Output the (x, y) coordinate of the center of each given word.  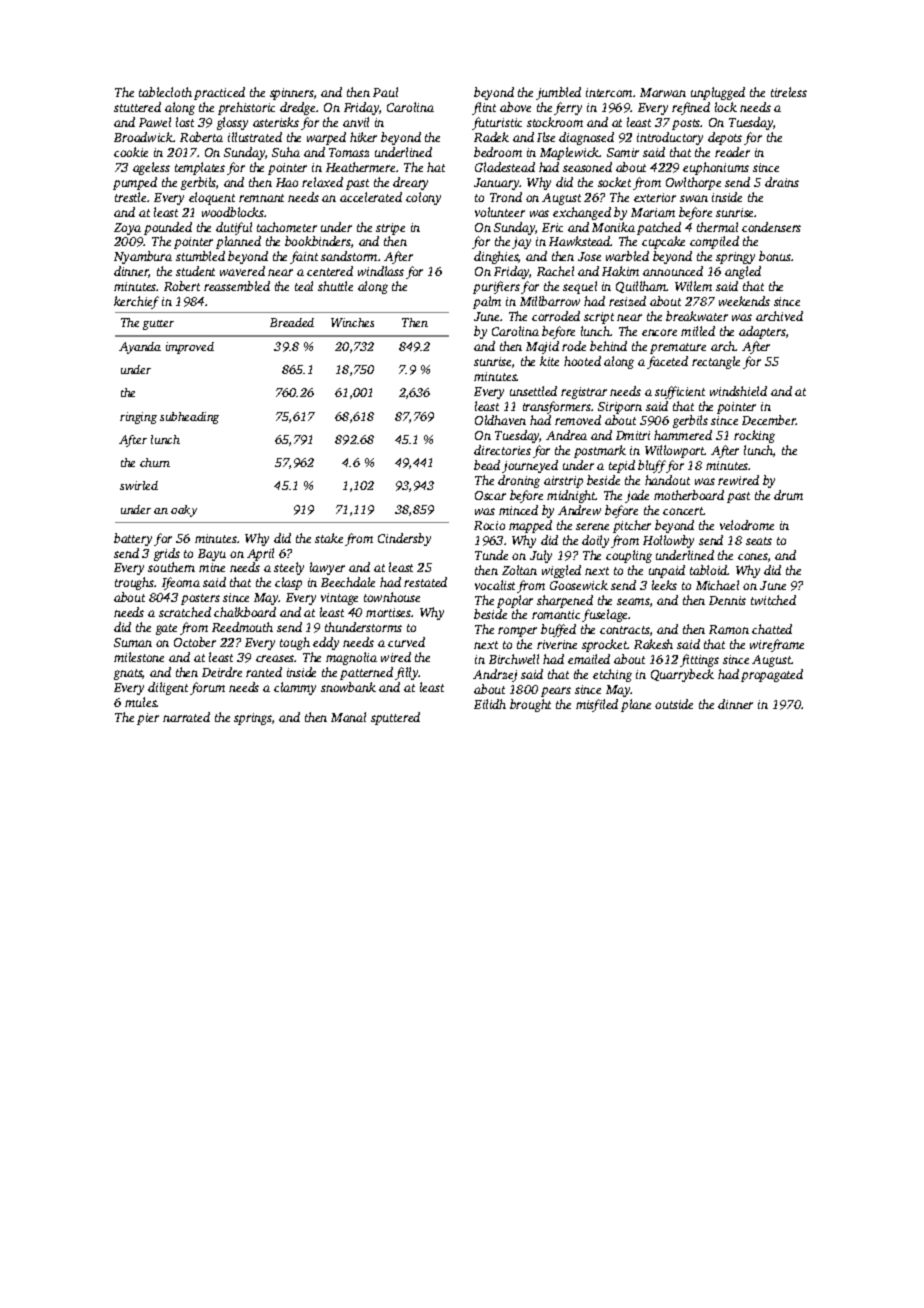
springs (253, 719)
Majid (542, 347)
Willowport (675, 451)
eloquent (212, 198)
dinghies (496, 257)
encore (659, 332)
